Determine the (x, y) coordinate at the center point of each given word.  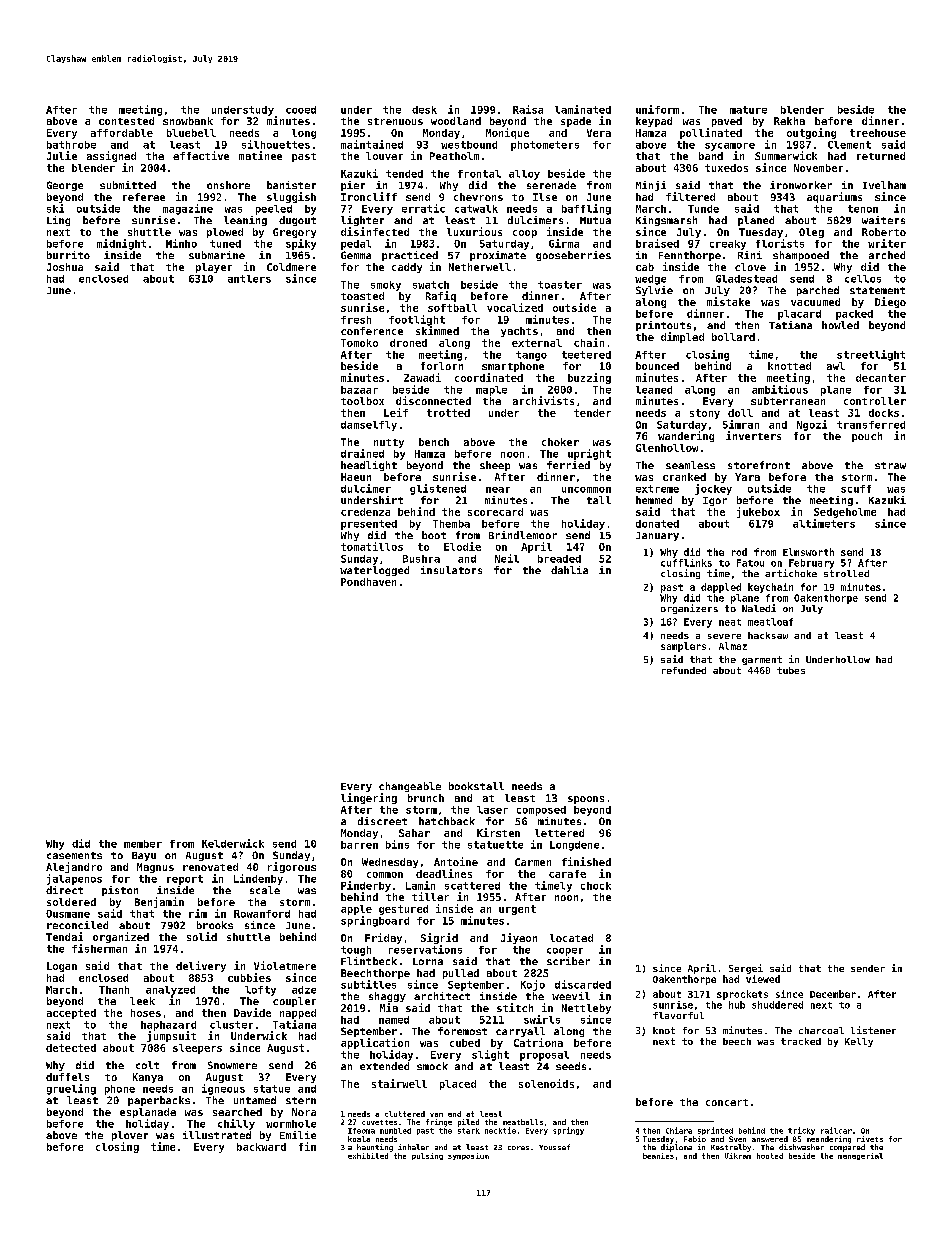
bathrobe (71, 145)
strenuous (395, 121)
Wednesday (390, 863)
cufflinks (686, 563)
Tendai (64, 936)
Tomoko (359, 343)
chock (596, 886)
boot (434, 535)
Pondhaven (368, 582)
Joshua (65, 267)
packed (854, 315)
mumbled (395, 1131)
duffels (67, 1077)
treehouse (878, 133)
